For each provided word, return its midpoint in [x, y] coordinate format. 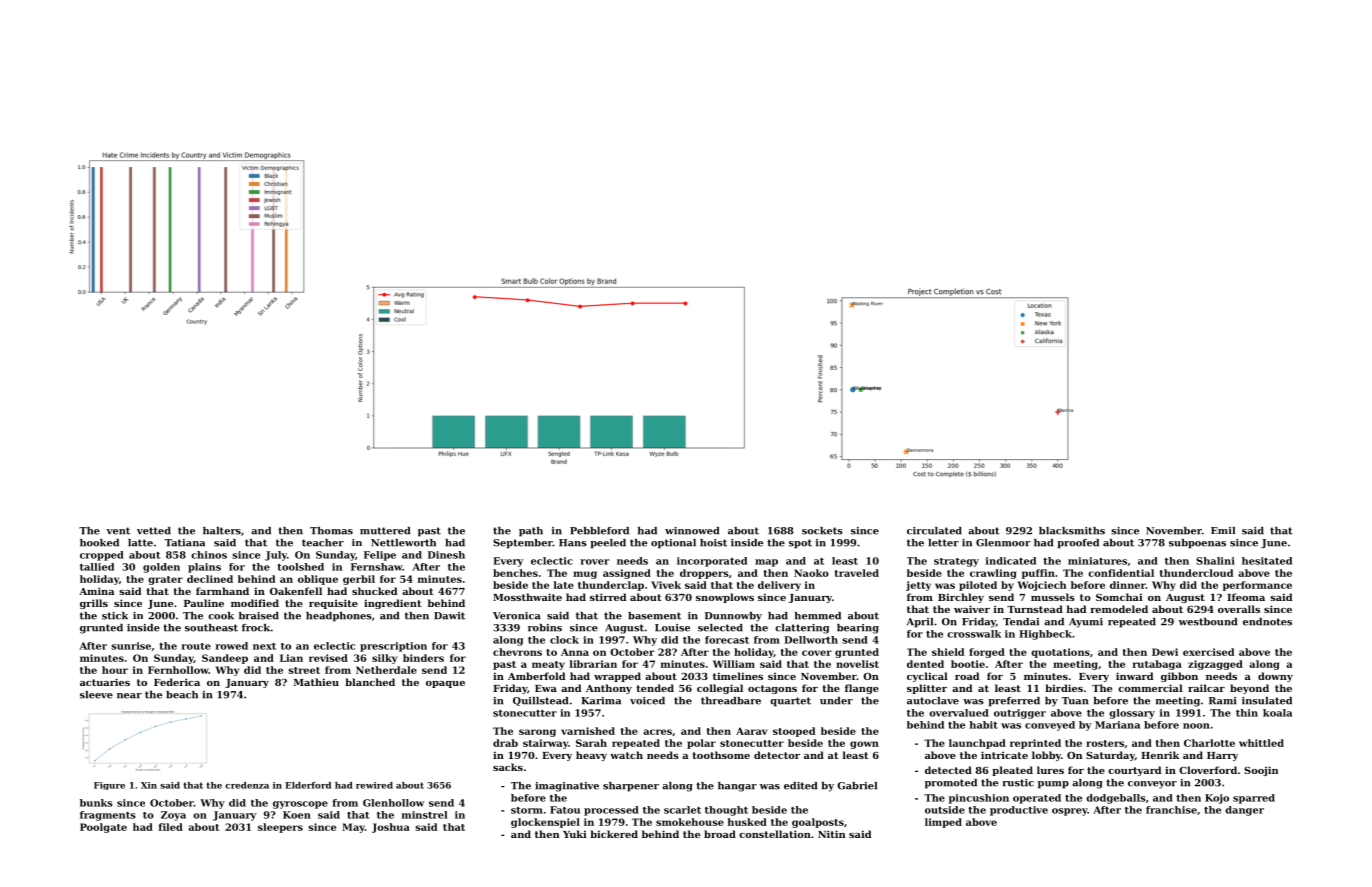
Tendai [1021, 622]
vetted [154, 531]
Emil [1223, 530]
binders [423, 658]
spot [800, 544]
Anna [575, 652]
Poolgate [103, 828]
